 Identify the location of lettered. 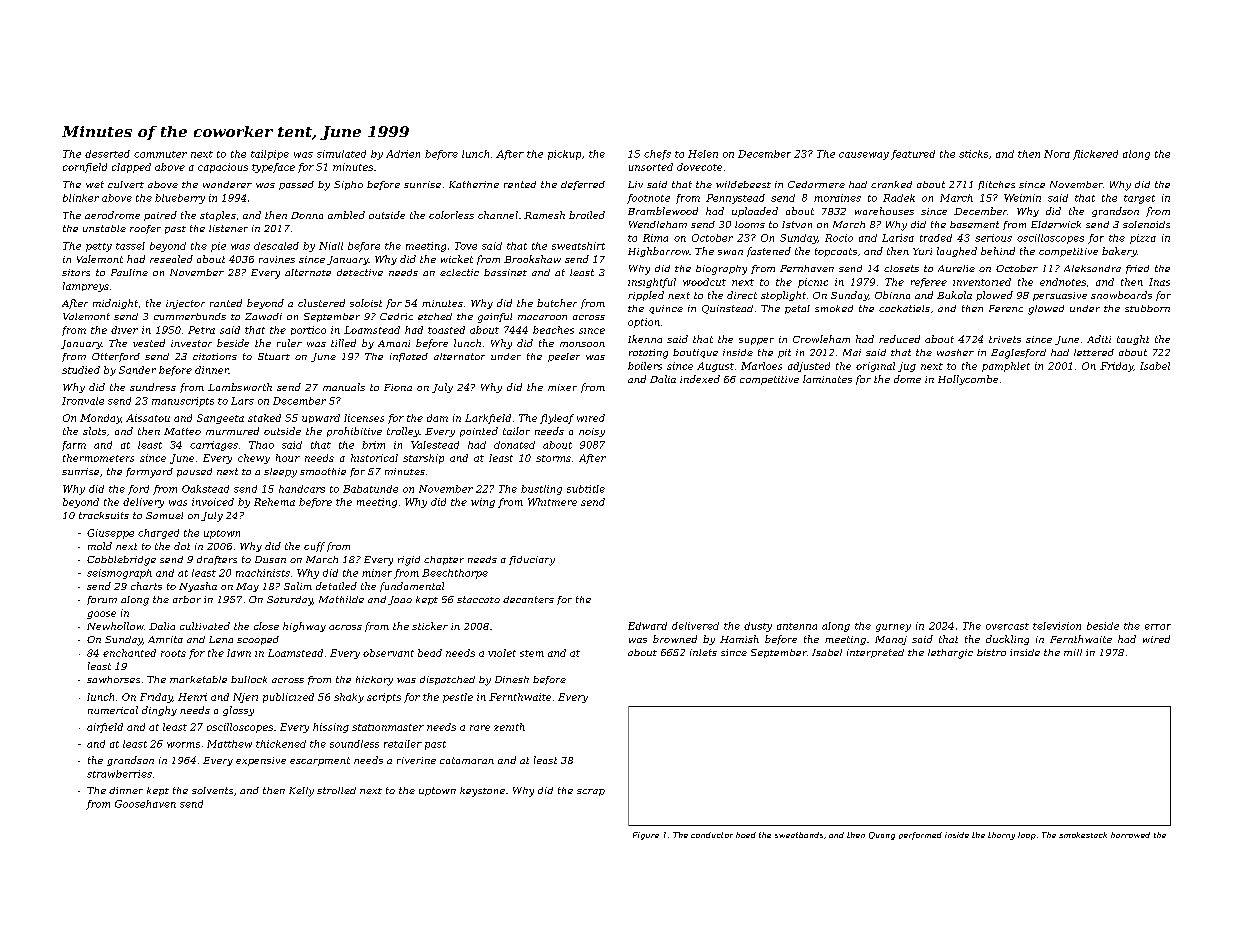
(1094, 352).
